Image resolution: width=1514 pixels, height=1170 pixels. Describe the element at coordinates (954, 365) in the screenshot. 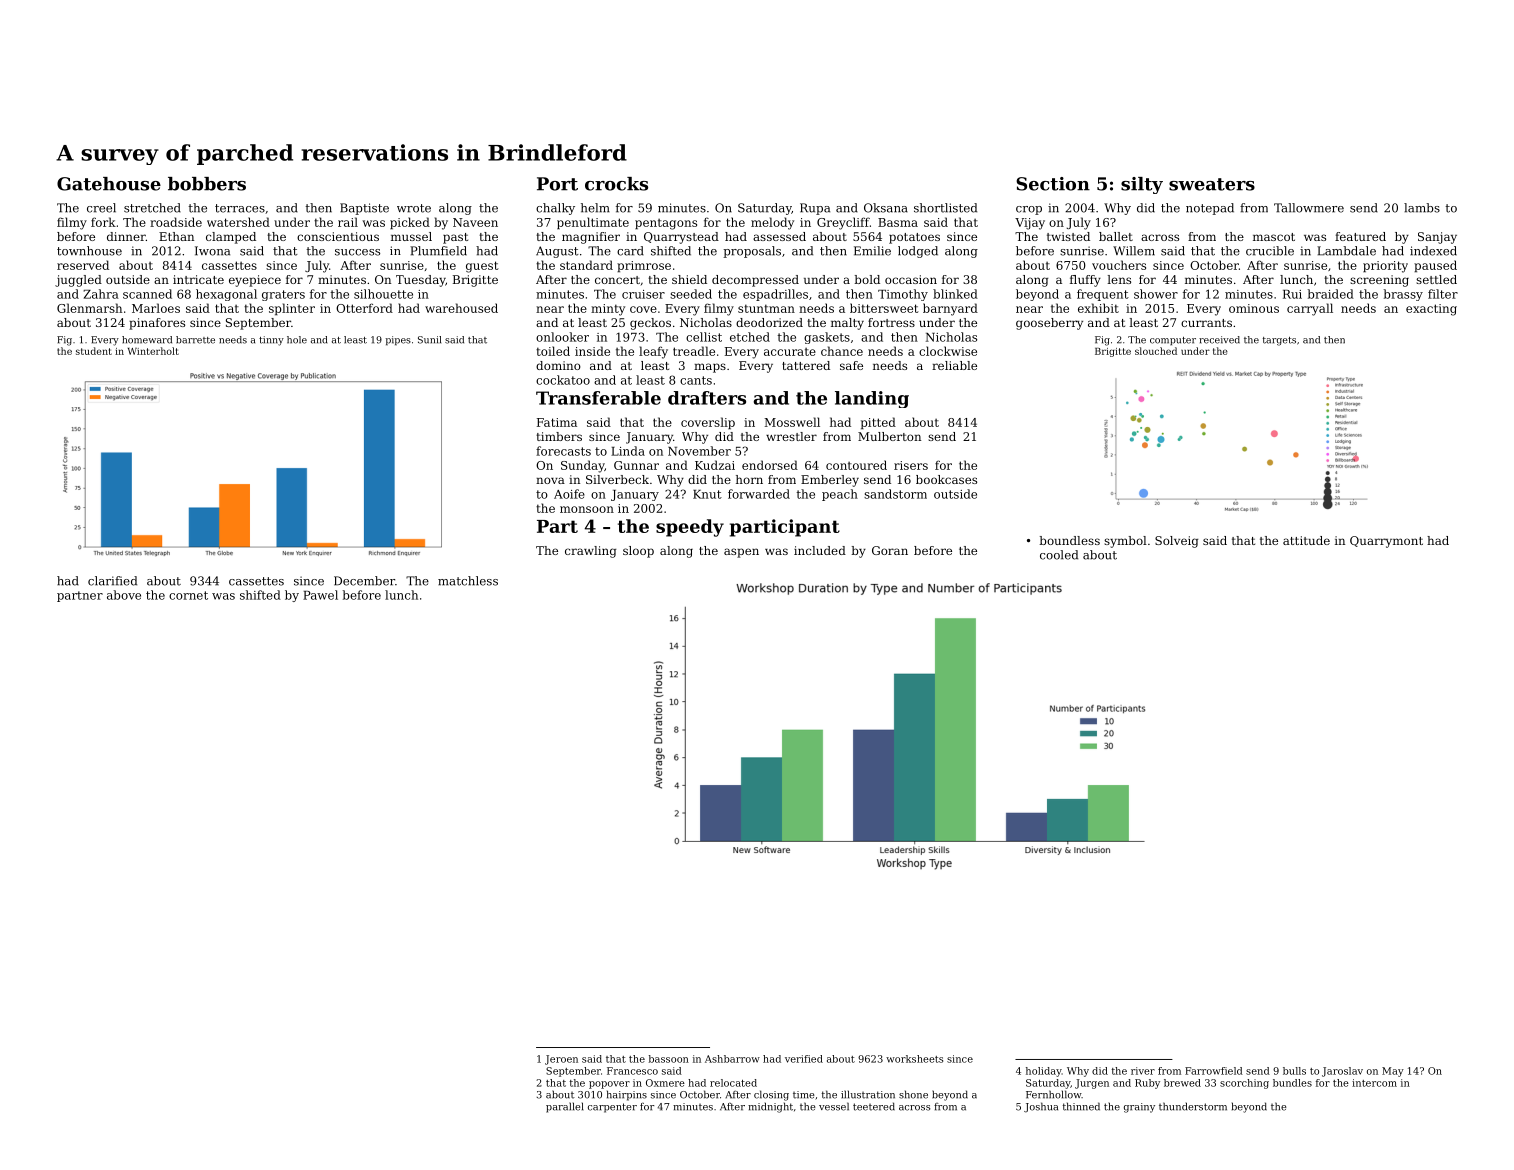

I see `reliable` at that location.
